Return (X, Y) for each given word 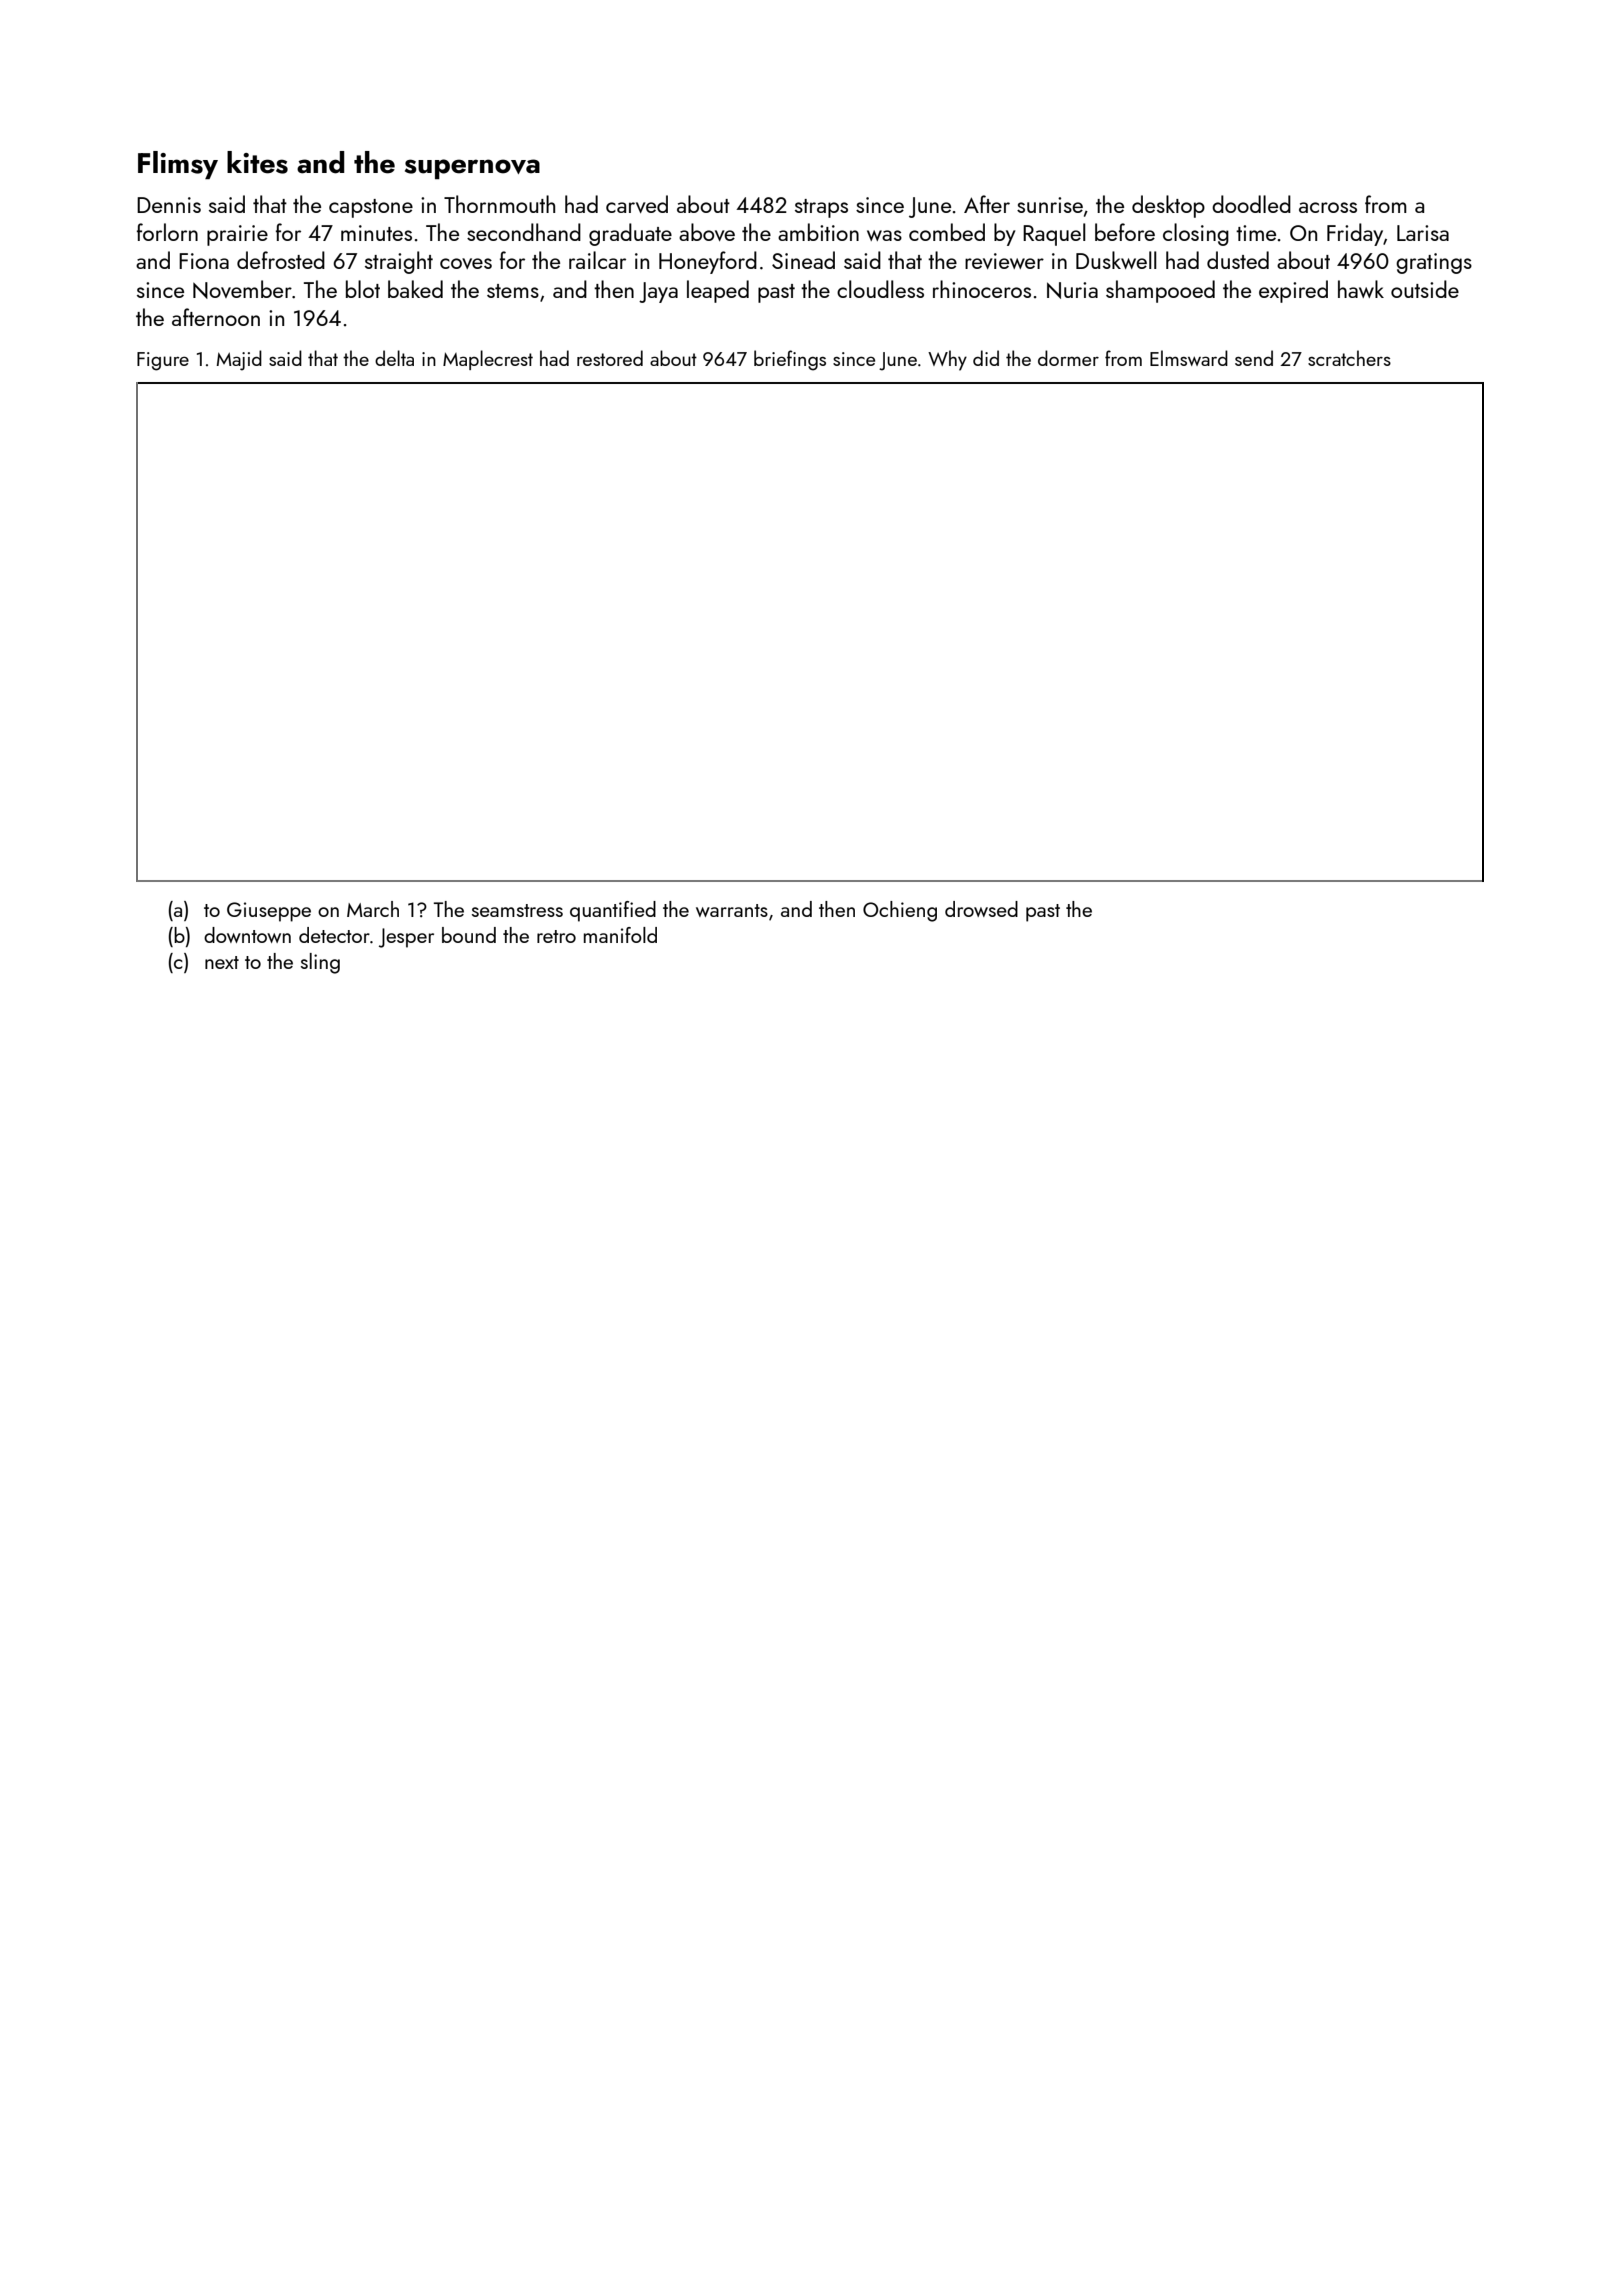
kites (257, 162)
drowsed (981, 909)
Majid (239, 360)
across (1328, 207)
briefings (790, 360)
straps (821, 208)
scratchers (1349, 358)
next (222, 962)
